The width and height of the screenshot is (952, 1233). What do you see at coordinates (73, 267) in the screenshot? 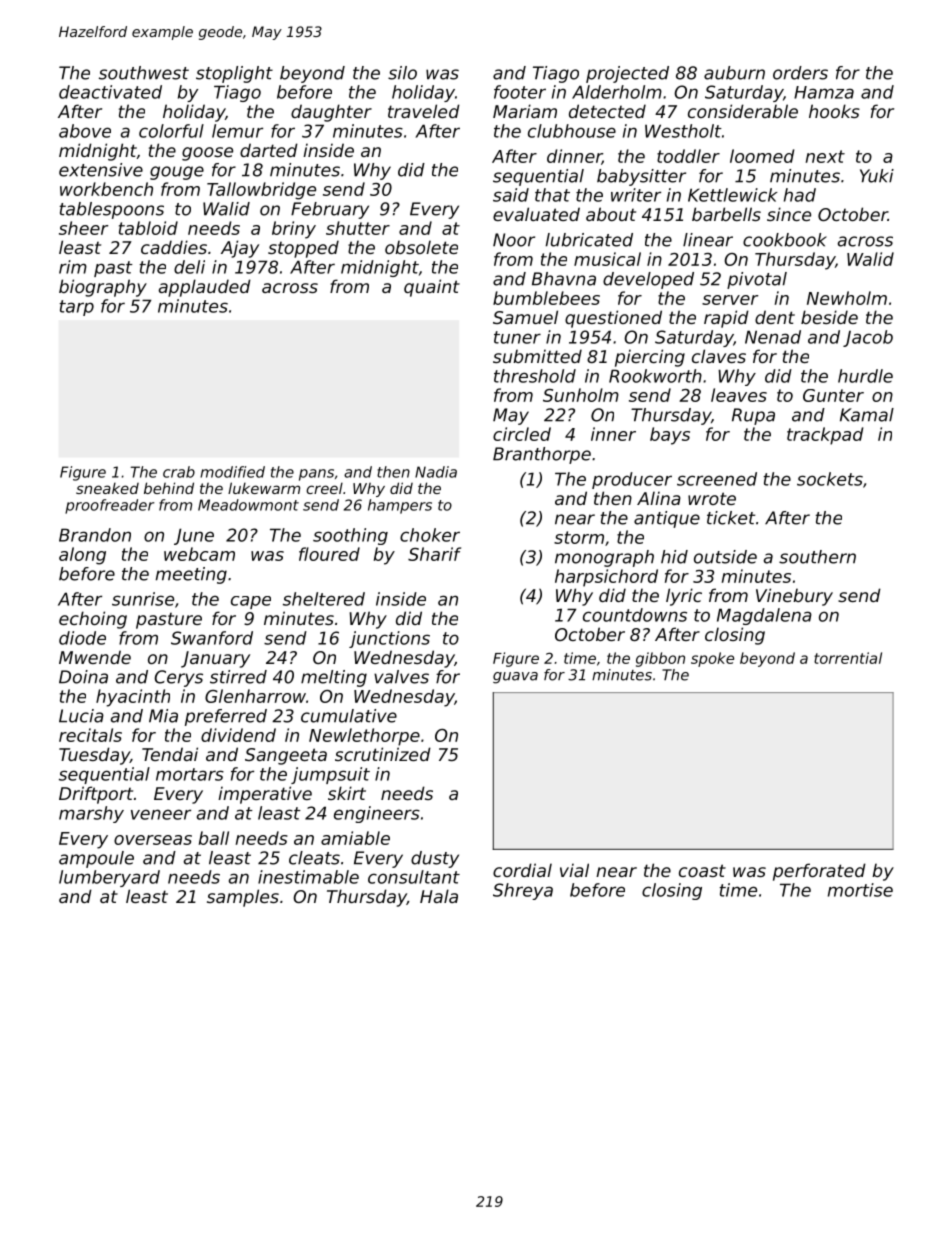
I see `rim` at bounding box center [73, 267].
